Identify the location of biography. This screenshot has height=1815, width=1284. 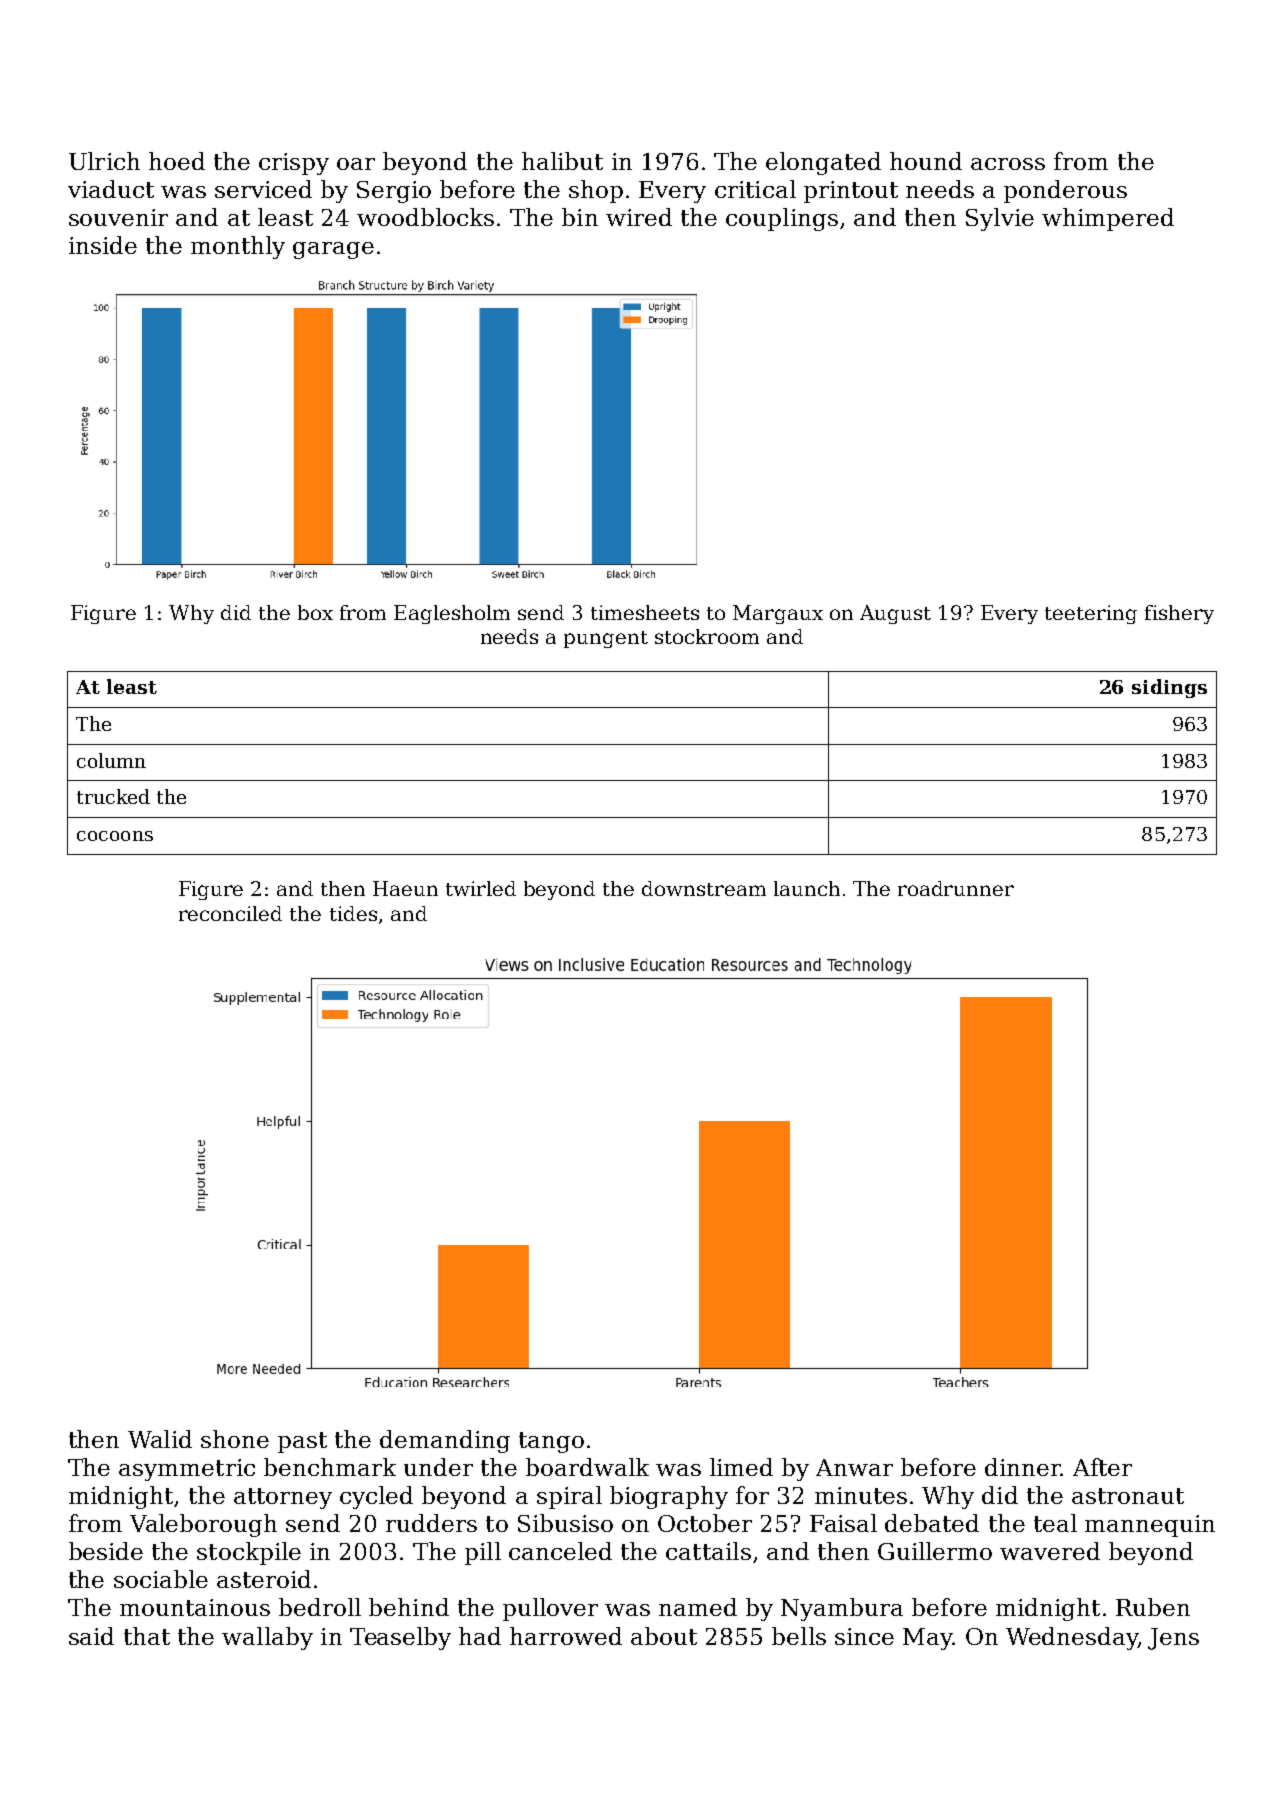
(669, 1497).
